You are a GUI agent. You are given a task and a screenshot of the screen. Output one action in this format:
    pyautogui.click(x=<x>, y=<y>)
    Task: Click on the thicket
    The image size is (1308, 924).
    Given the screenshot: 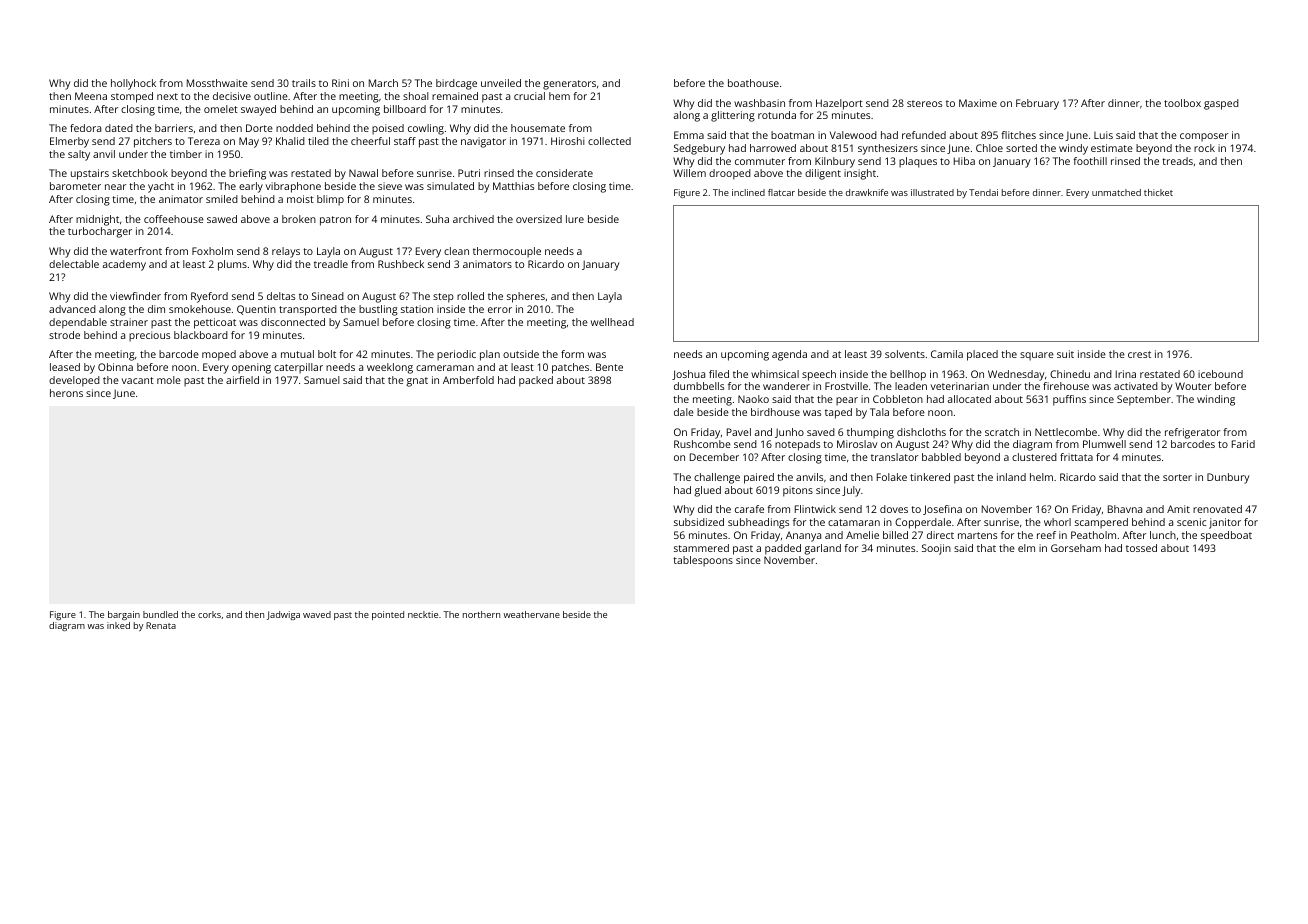 What is the action you would take?
    pyautogui.click(x=1158, y=192)
